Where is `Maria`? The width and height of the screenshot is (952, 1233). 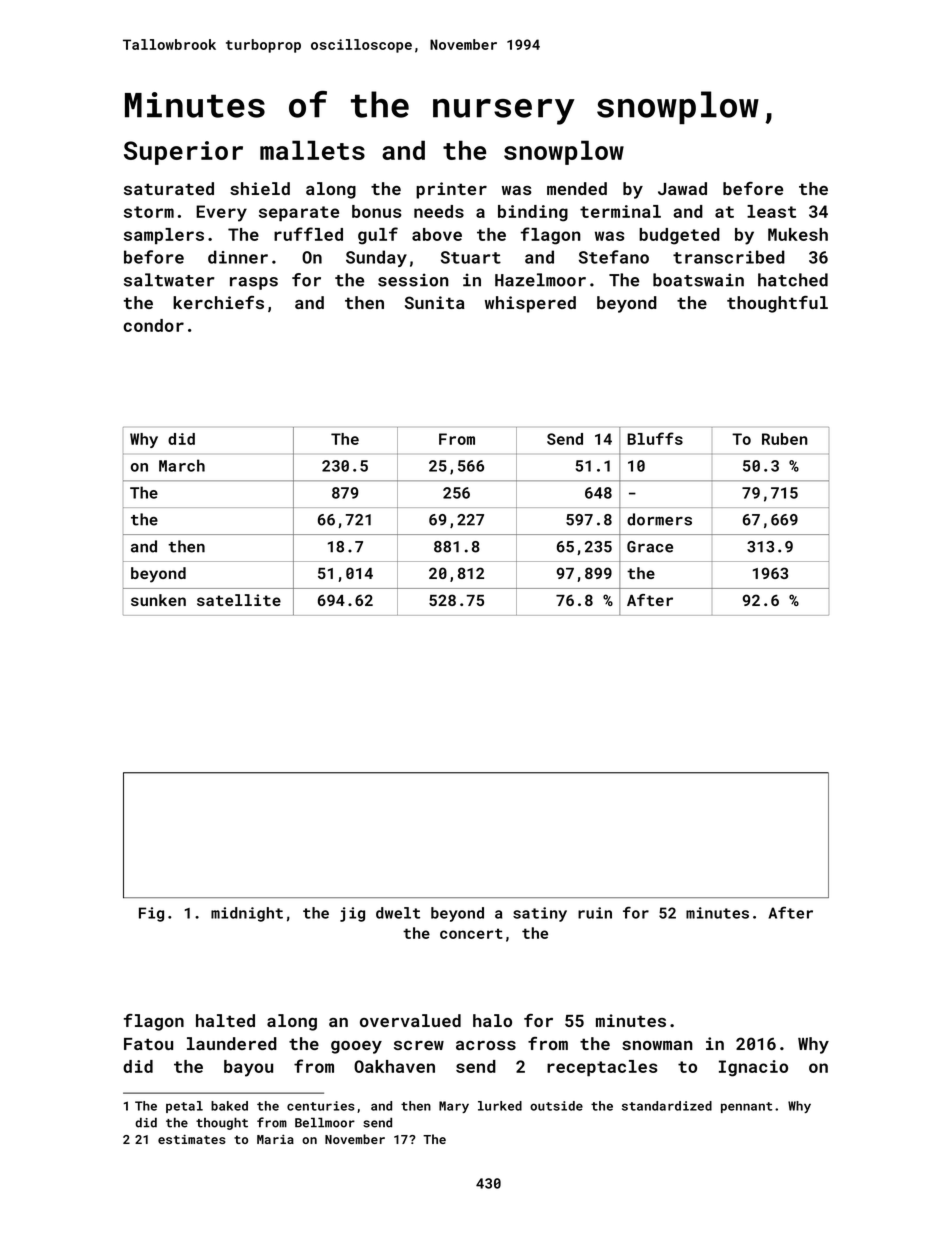 Maria is located at coordinates (275, 1139).
